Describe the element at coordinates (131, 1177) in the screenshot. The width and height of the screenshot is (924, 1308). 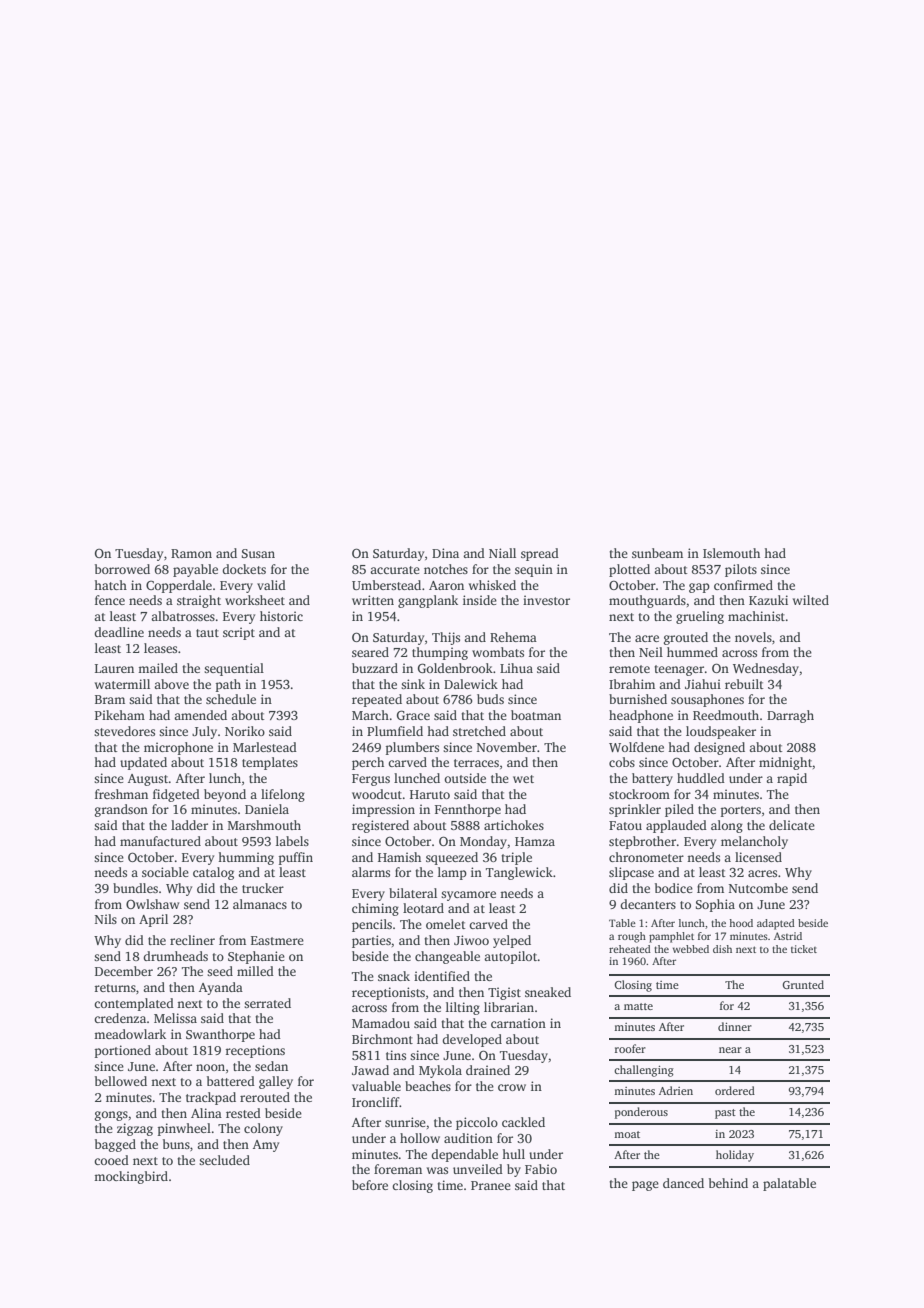
I see `mockingbird` at that location.
